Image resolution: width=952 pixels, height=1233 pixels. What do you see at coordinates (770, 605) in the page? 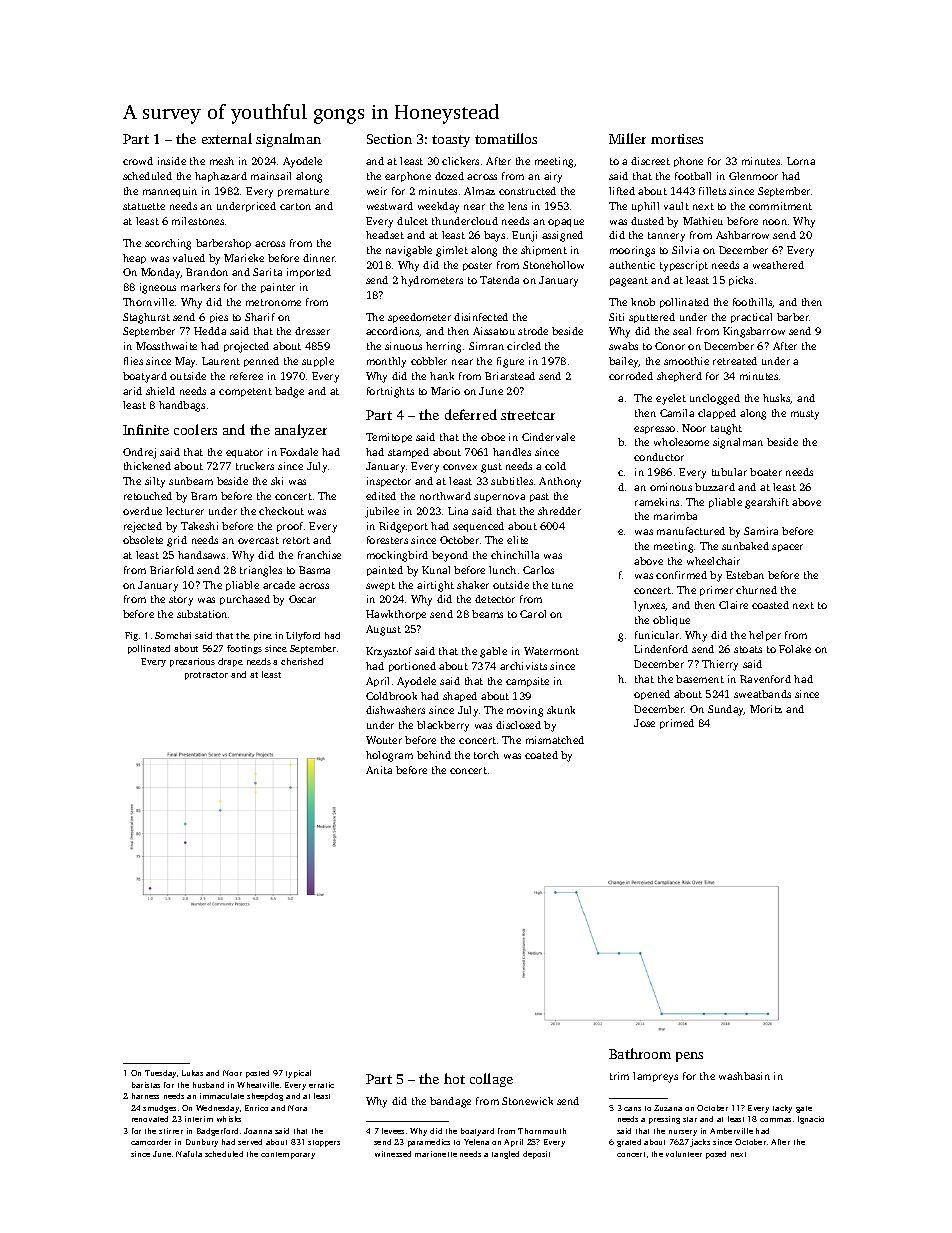
I see `coasted` at bounding box center [770, 605].
